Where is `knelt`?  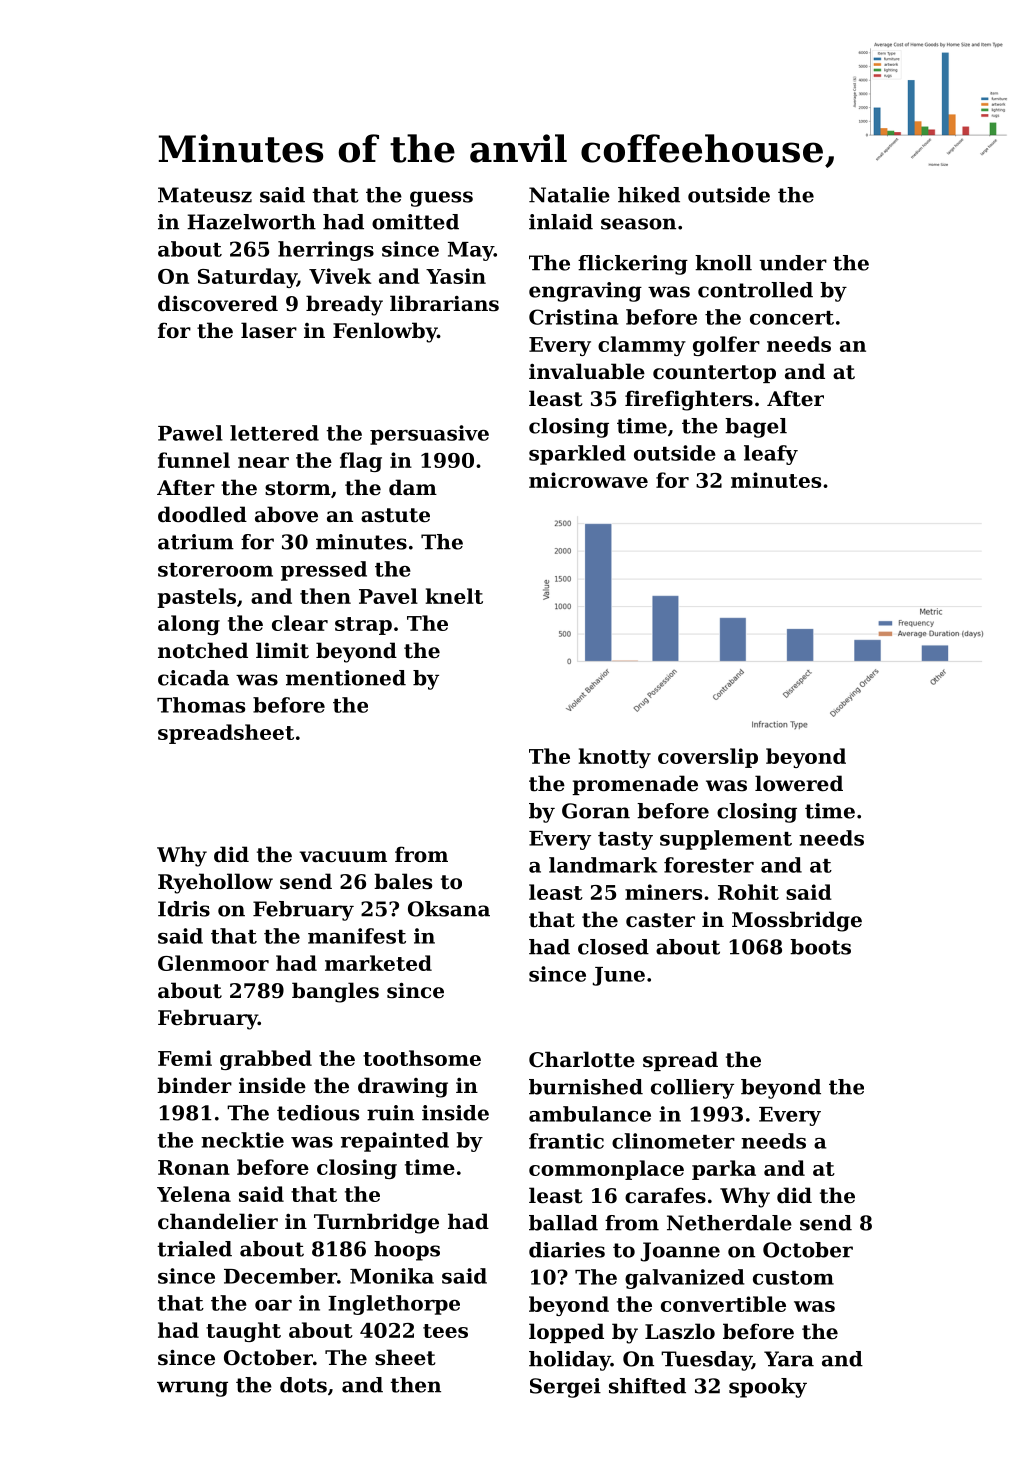
knelt is located at coordinates (454, 596).
